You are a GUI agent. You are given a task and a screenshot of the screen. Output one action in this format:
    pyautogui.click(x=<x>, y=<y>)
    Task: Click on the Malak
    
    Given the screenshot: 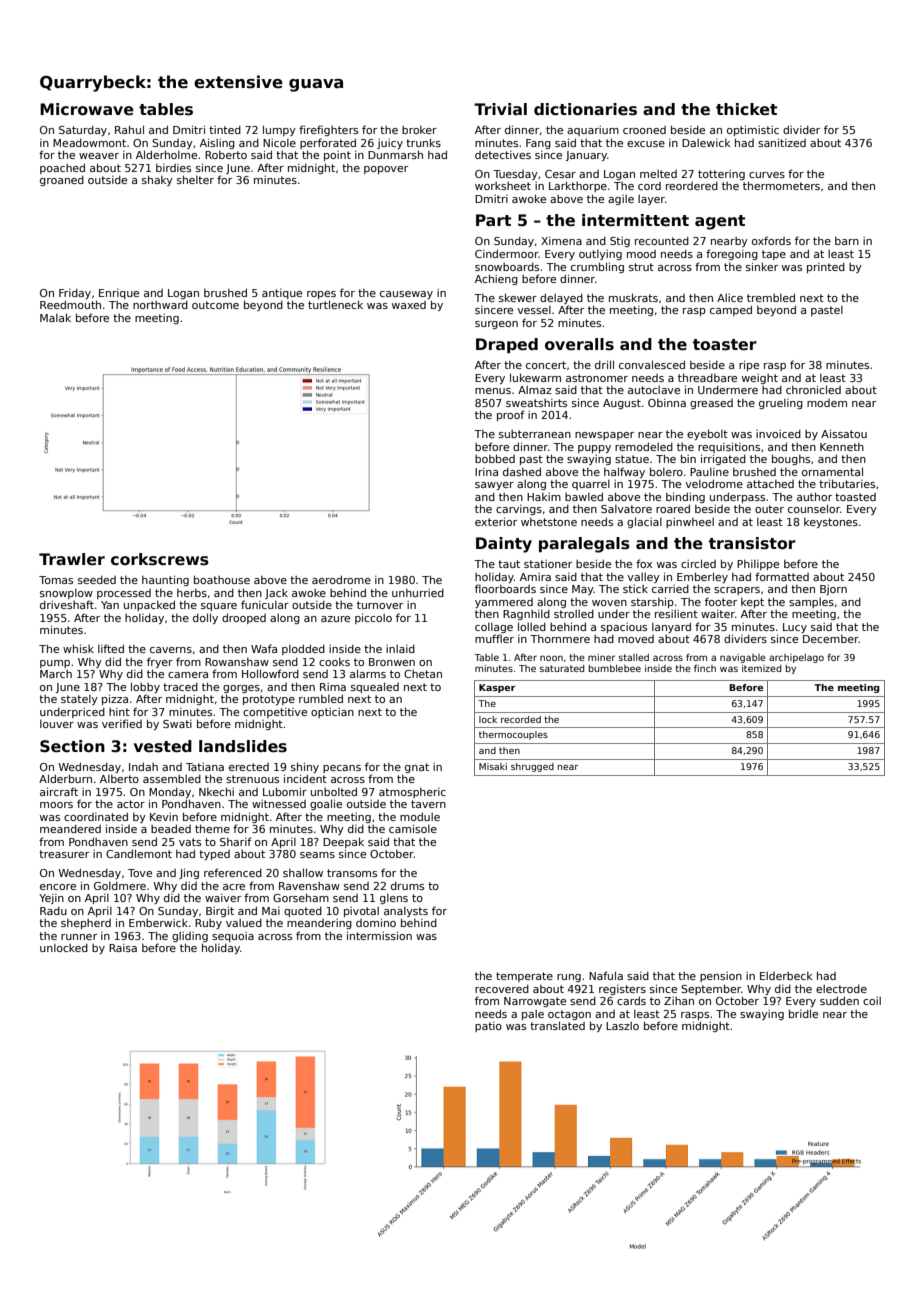 What is the action you would take?
    pyautogui.click(x=55, y=317)
